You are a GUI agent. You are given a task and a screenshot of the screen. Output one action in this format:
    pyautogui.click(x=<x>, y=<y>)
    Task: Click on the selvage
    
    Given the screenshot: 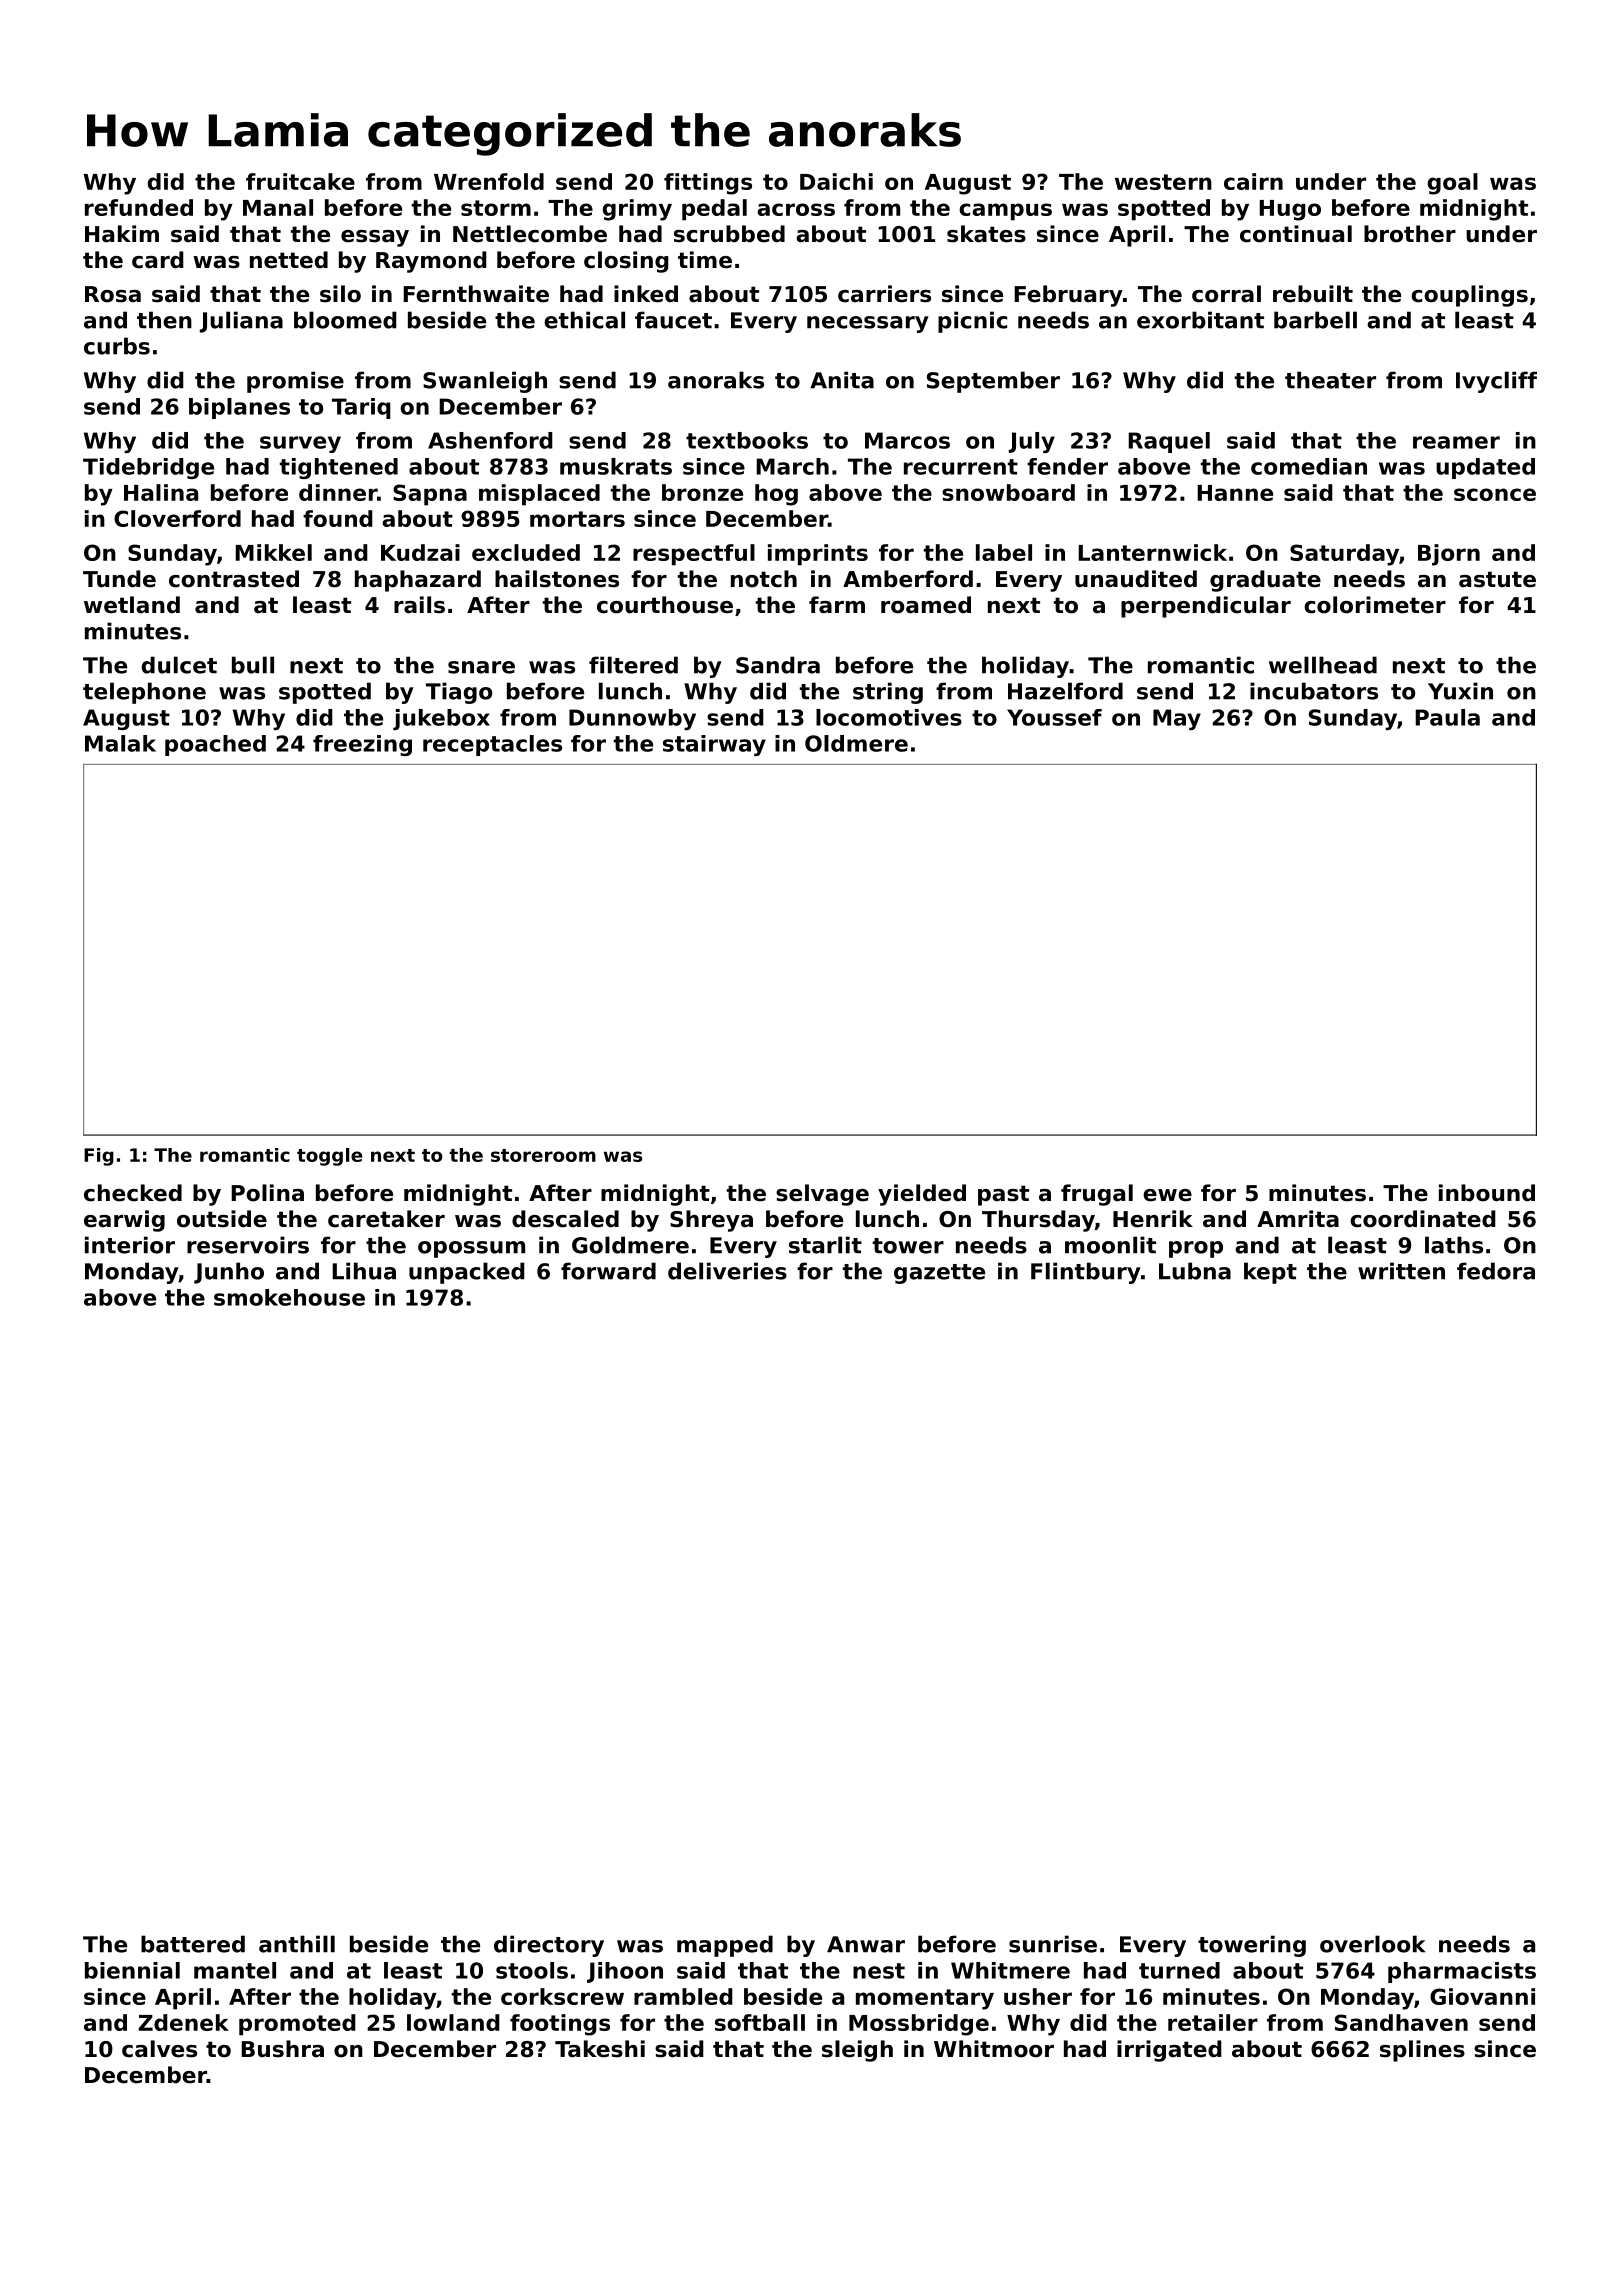 What is the action you would take?
    pyautogui.click(x=822, y=1195)
